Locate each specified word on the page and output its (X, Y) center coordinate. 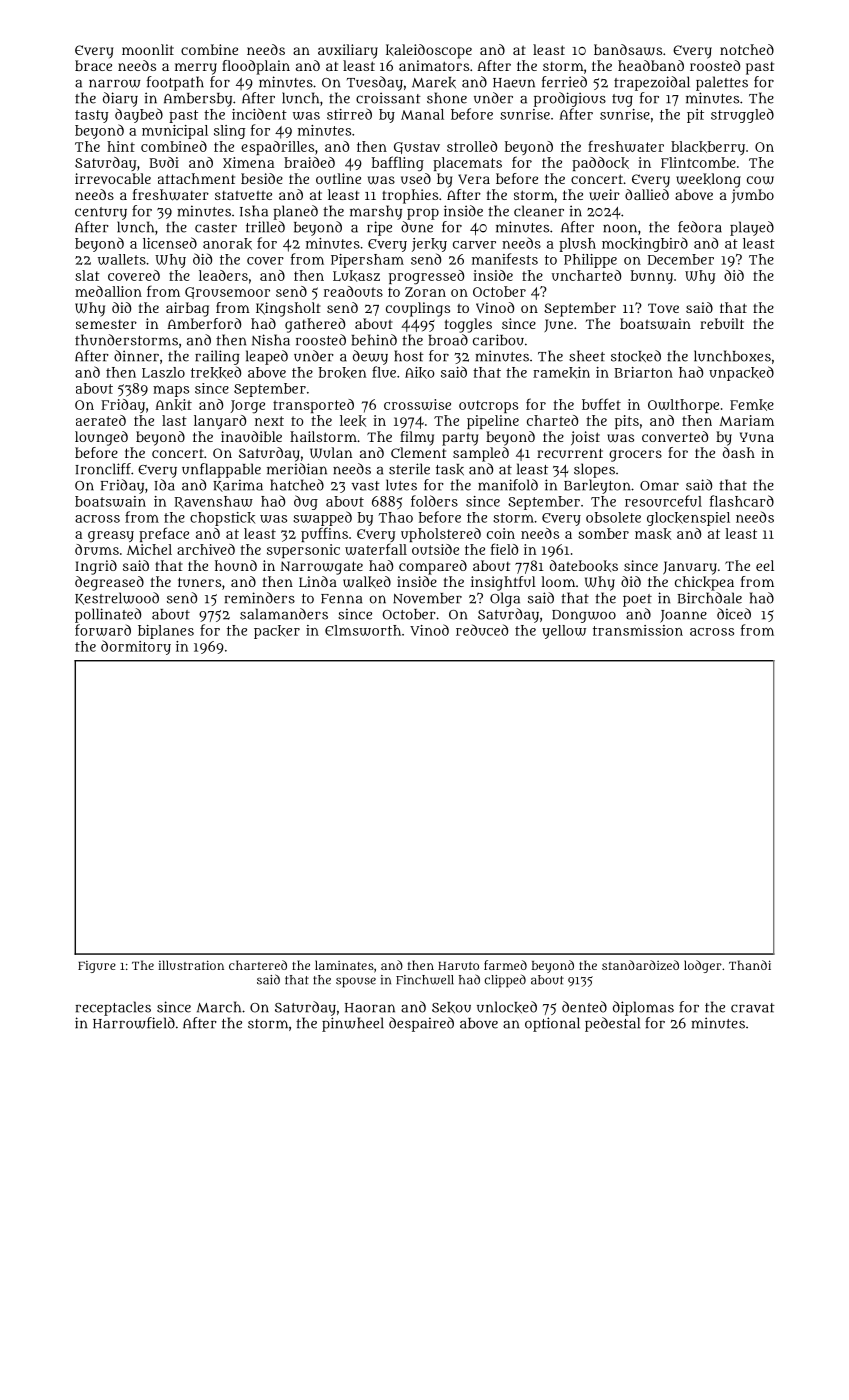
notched (747, 49)
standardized (640, 965)
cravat (753, 1008)
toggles (468, 325)
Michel (149, 549)
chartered (258, 965)
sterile (409, 469)
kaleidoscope (429, 51)
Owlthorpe (683, 406)
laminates (344, 965)
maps (171, 391)
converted (675, 436)
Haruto (458, 966)
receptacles (113, 1008)
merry (196, 69)
